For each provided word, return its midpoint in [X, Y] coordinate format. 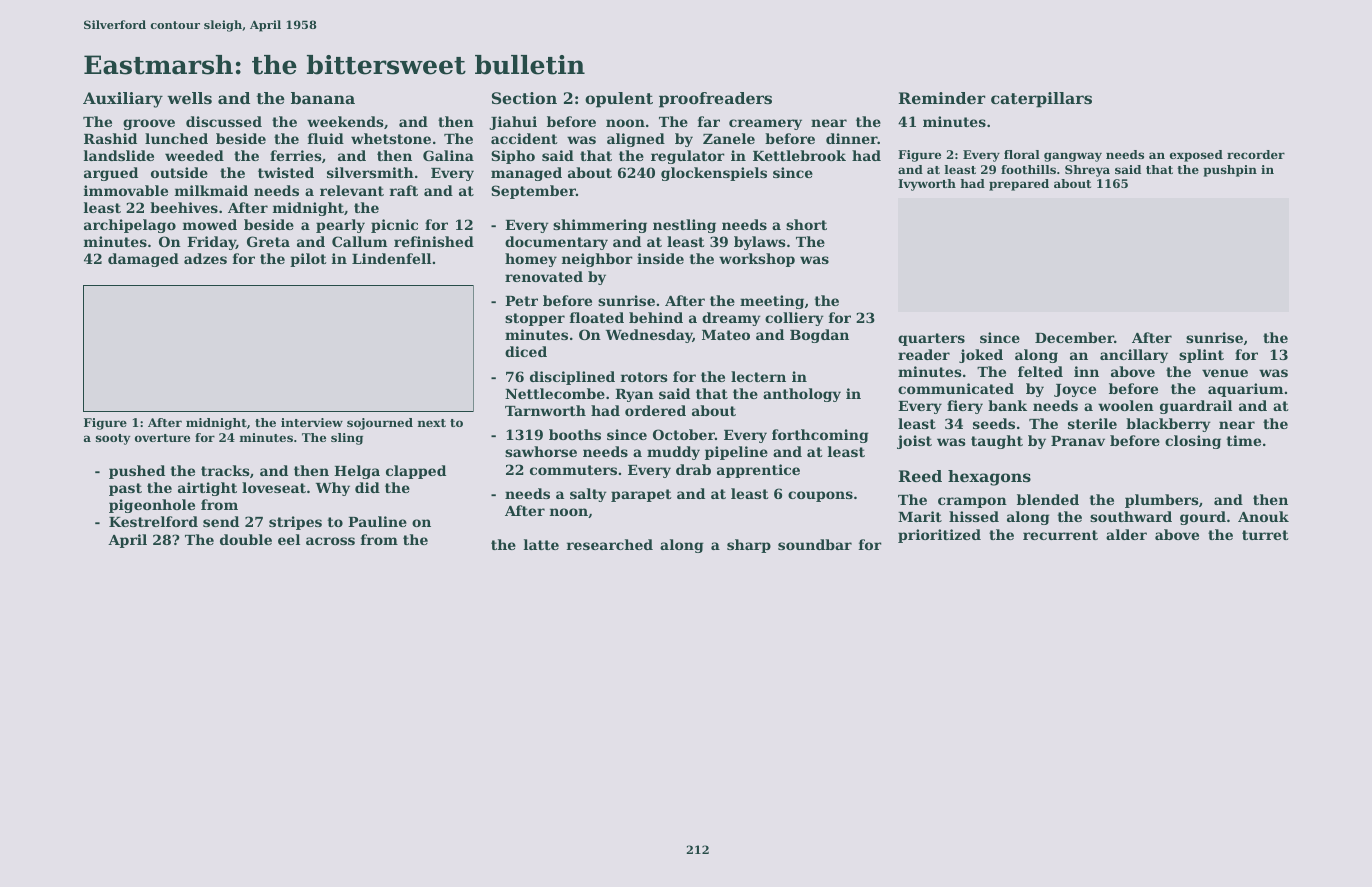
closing [1193, 442]
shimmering [600, 226]
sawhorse [541, 451]
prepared [1019, 185]
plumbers [1162, 501]
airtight [207, 489]
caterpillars [1041, 100]
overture [162, 438]
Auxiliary [123, 100]
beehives [184, 207]
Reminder [942, 98]
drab [693, 469]
